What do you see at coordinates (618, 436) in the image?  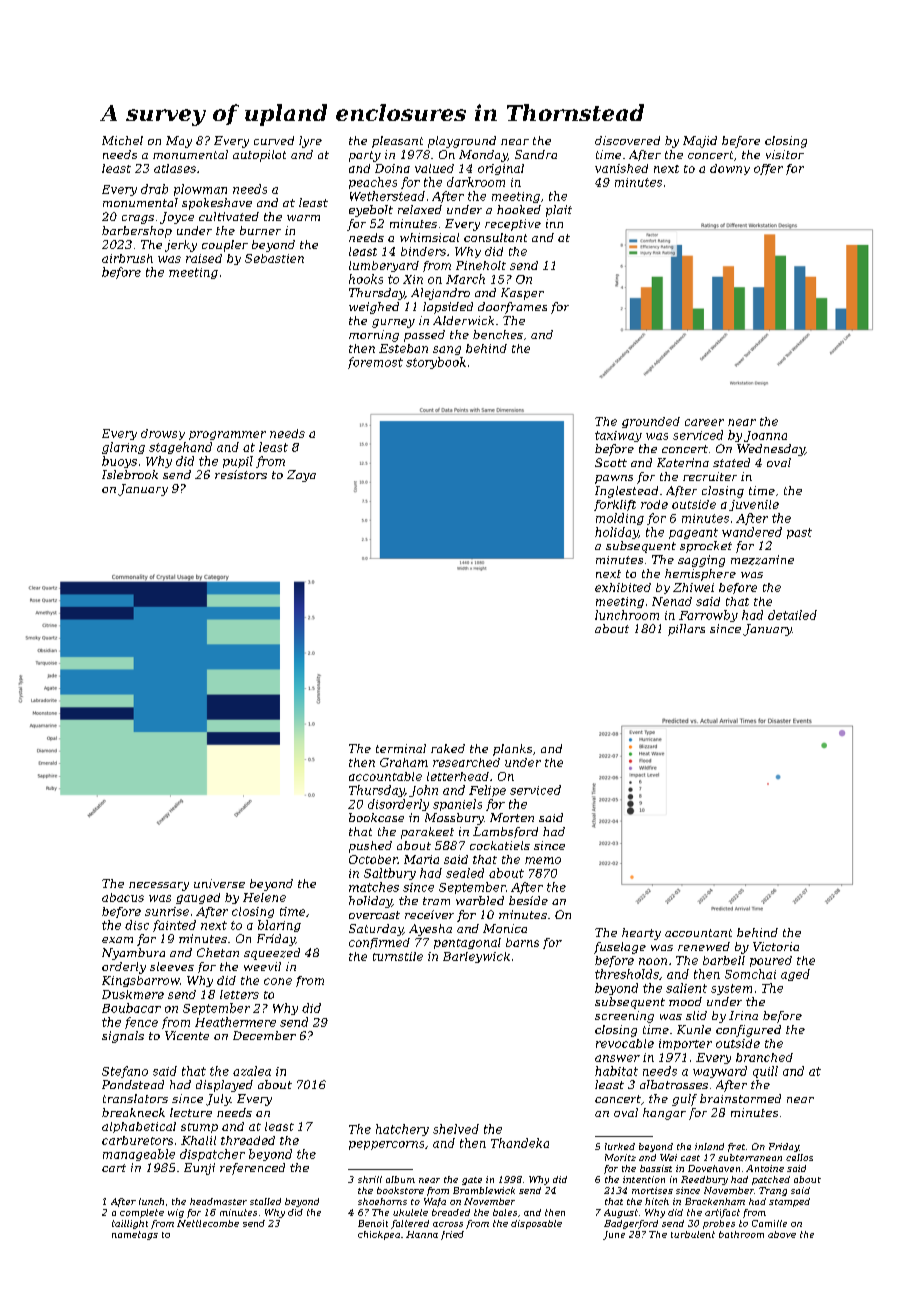 I see `taxiway` at bounding box center [618, 436].
